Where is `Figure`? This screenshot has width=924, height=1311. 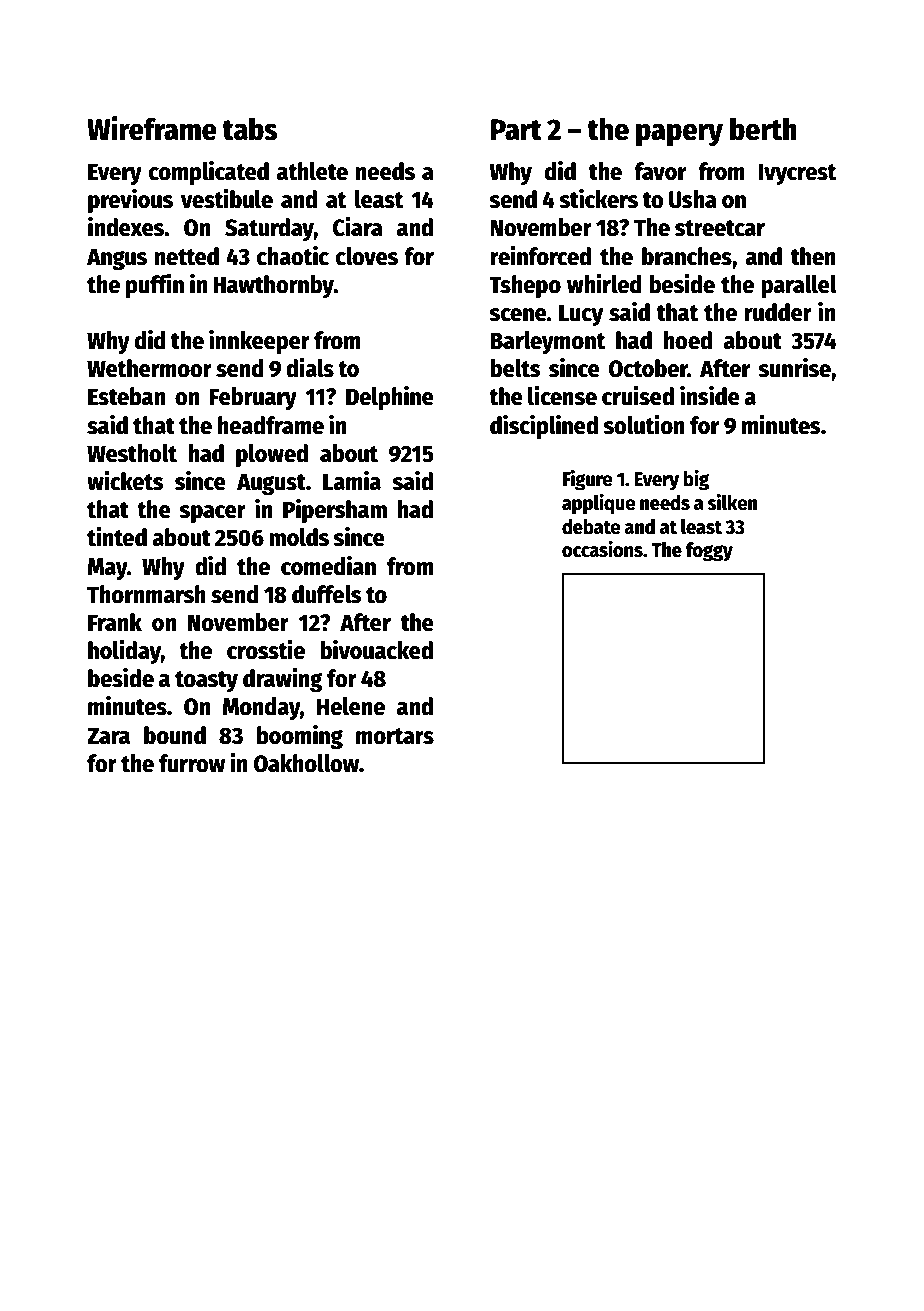
Figure is located at coordinates (587, 480).
